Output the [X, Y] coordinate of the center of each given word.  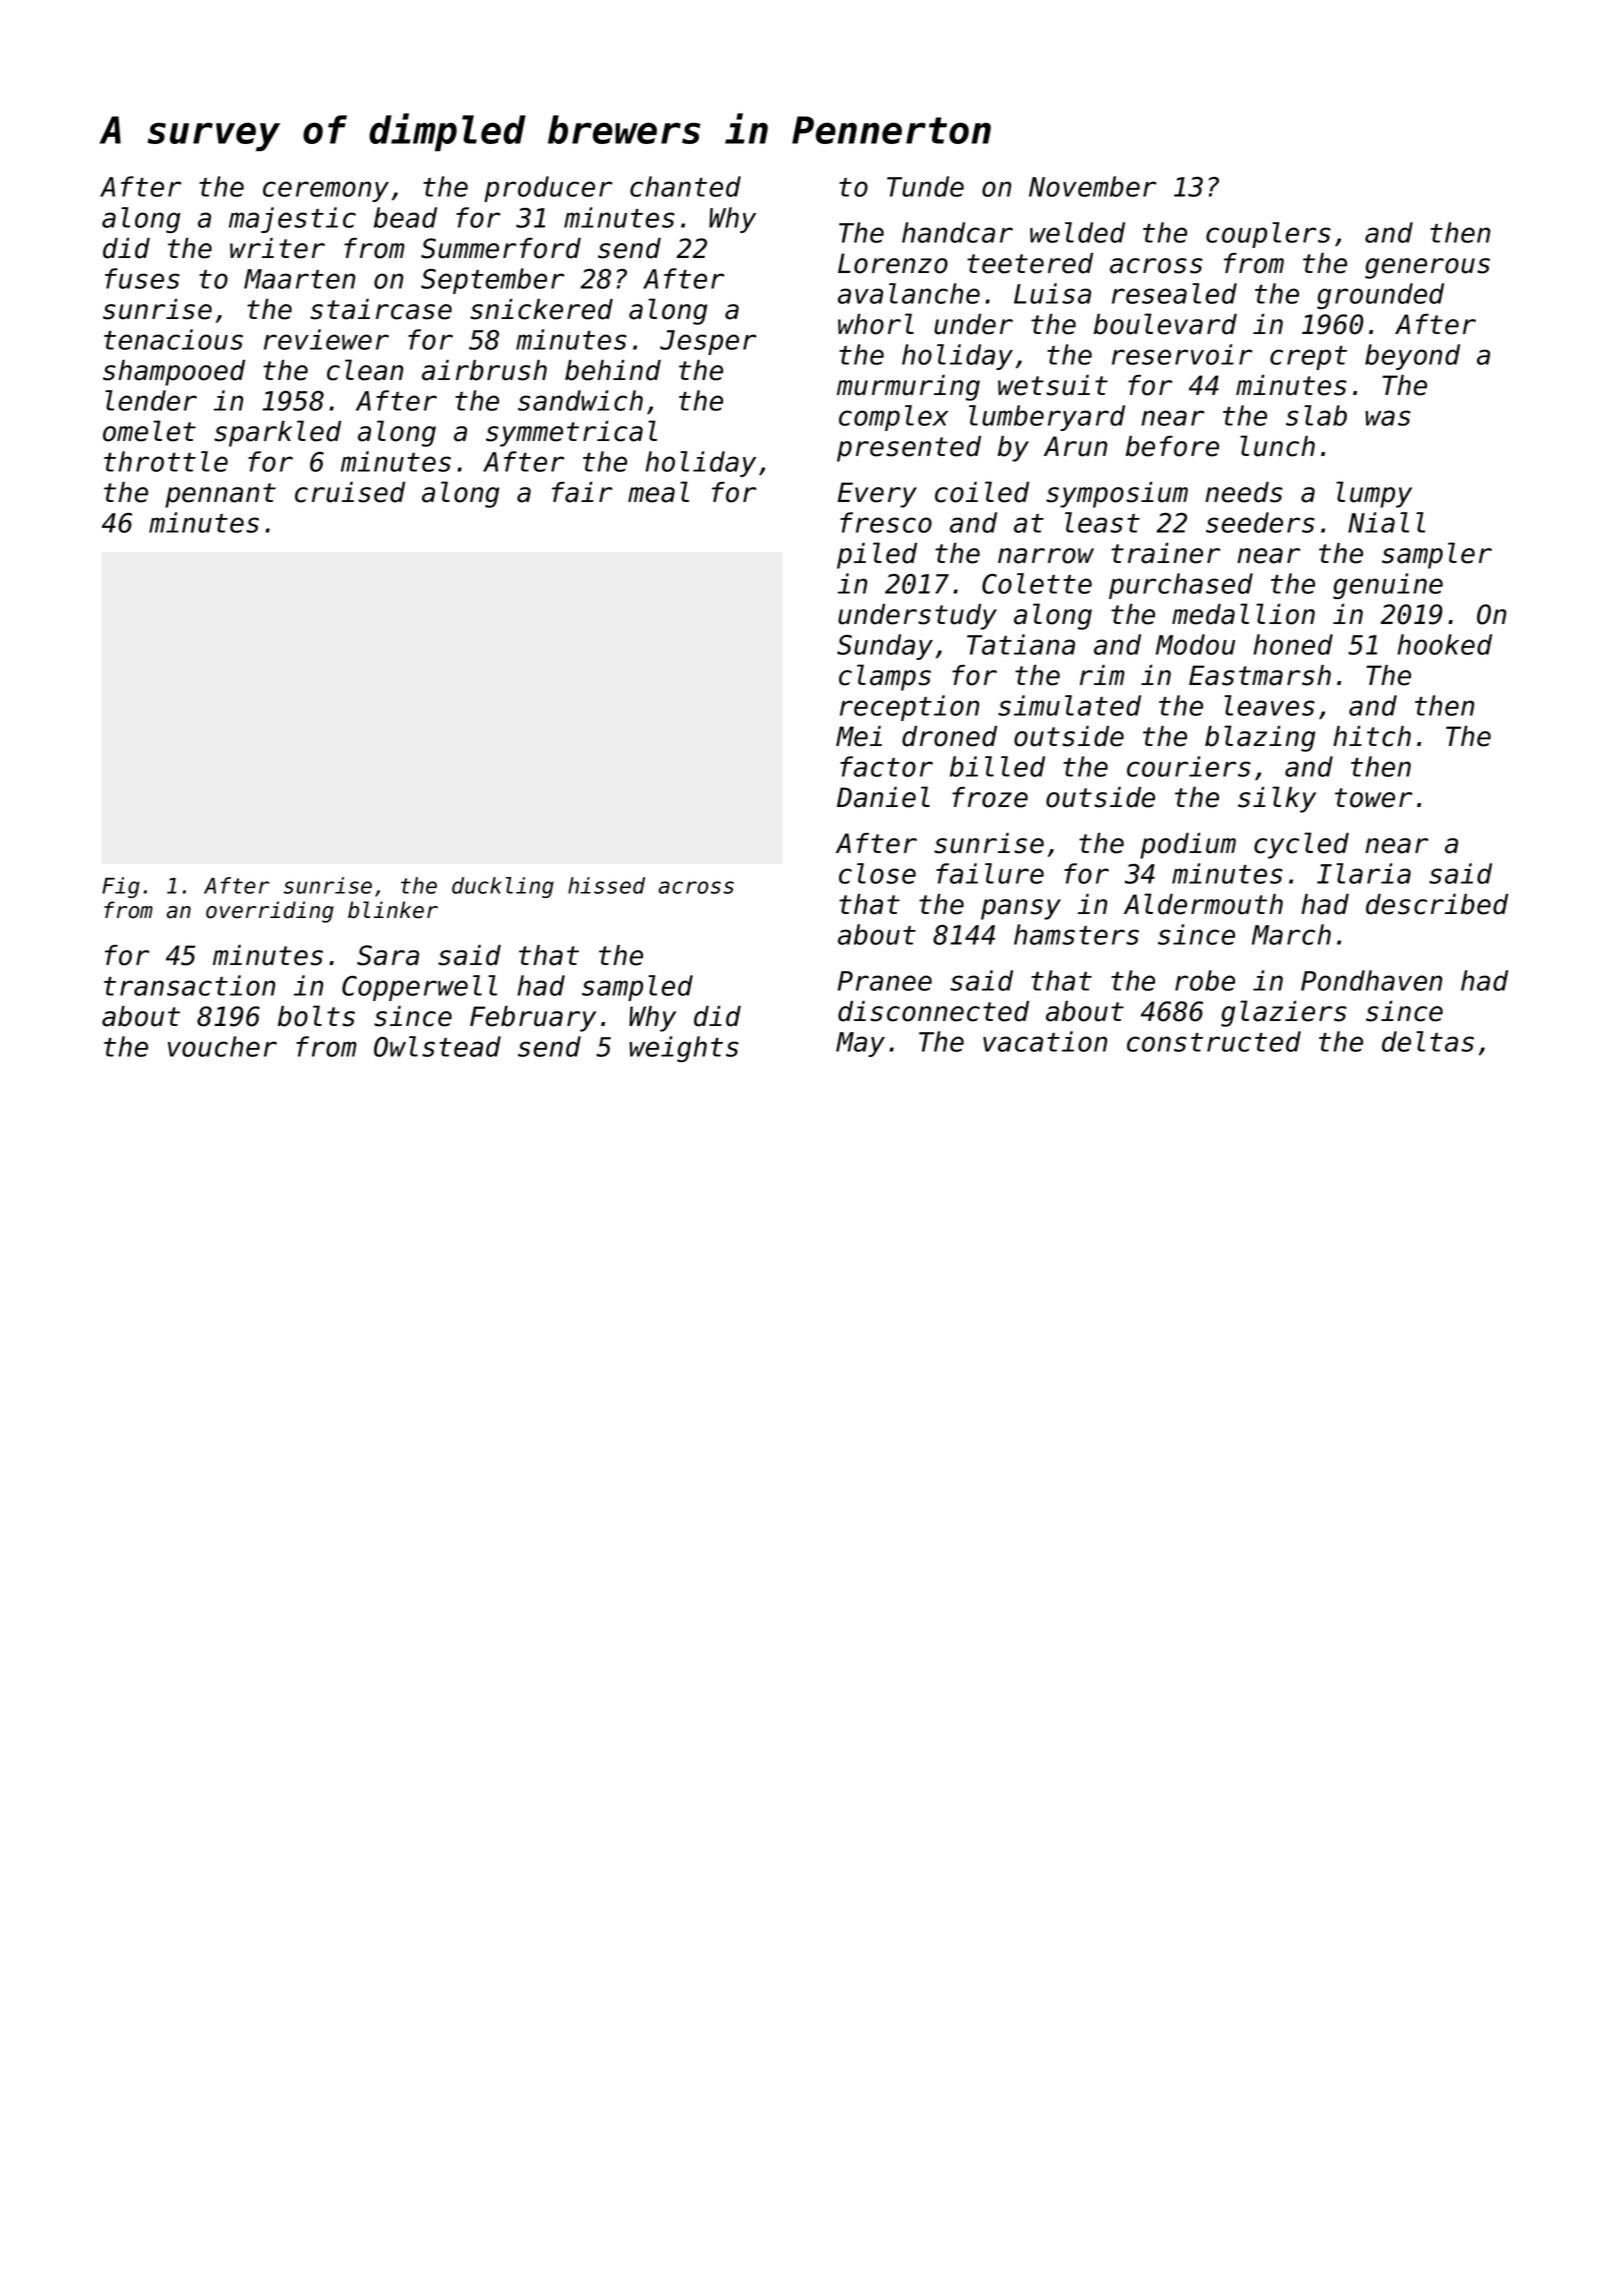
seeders [1260, 522]
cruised [350, 492]
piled [877, 555]
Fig [121, 887]
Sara [388, 955]
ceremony [326, 191]
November [1092, 186]
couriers [1189, 766]
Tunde [925, 186]
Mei [859, 736]
